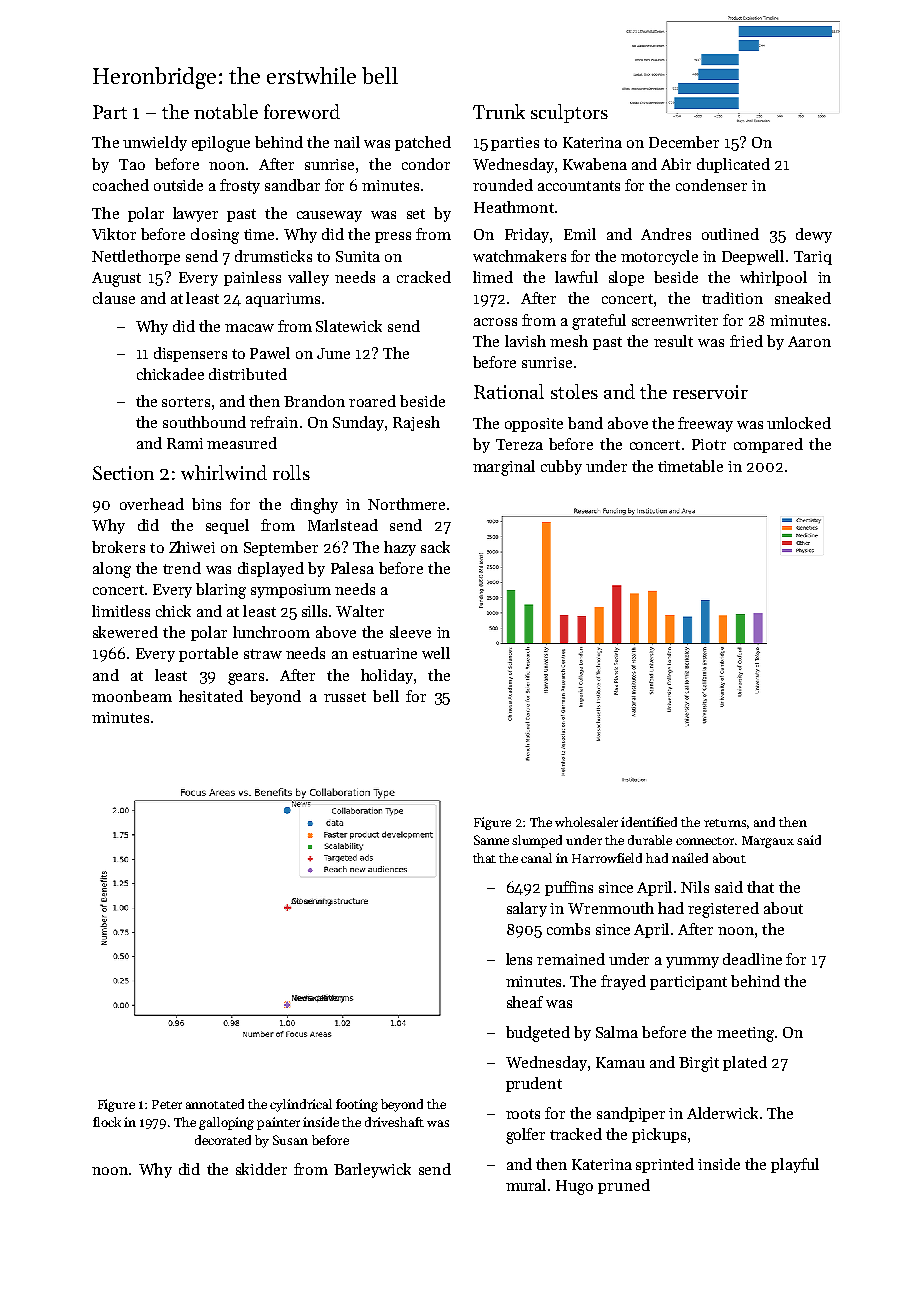  Describe the element at coordinates (659, 257) in the document. I see `motorcycle` at that location.
